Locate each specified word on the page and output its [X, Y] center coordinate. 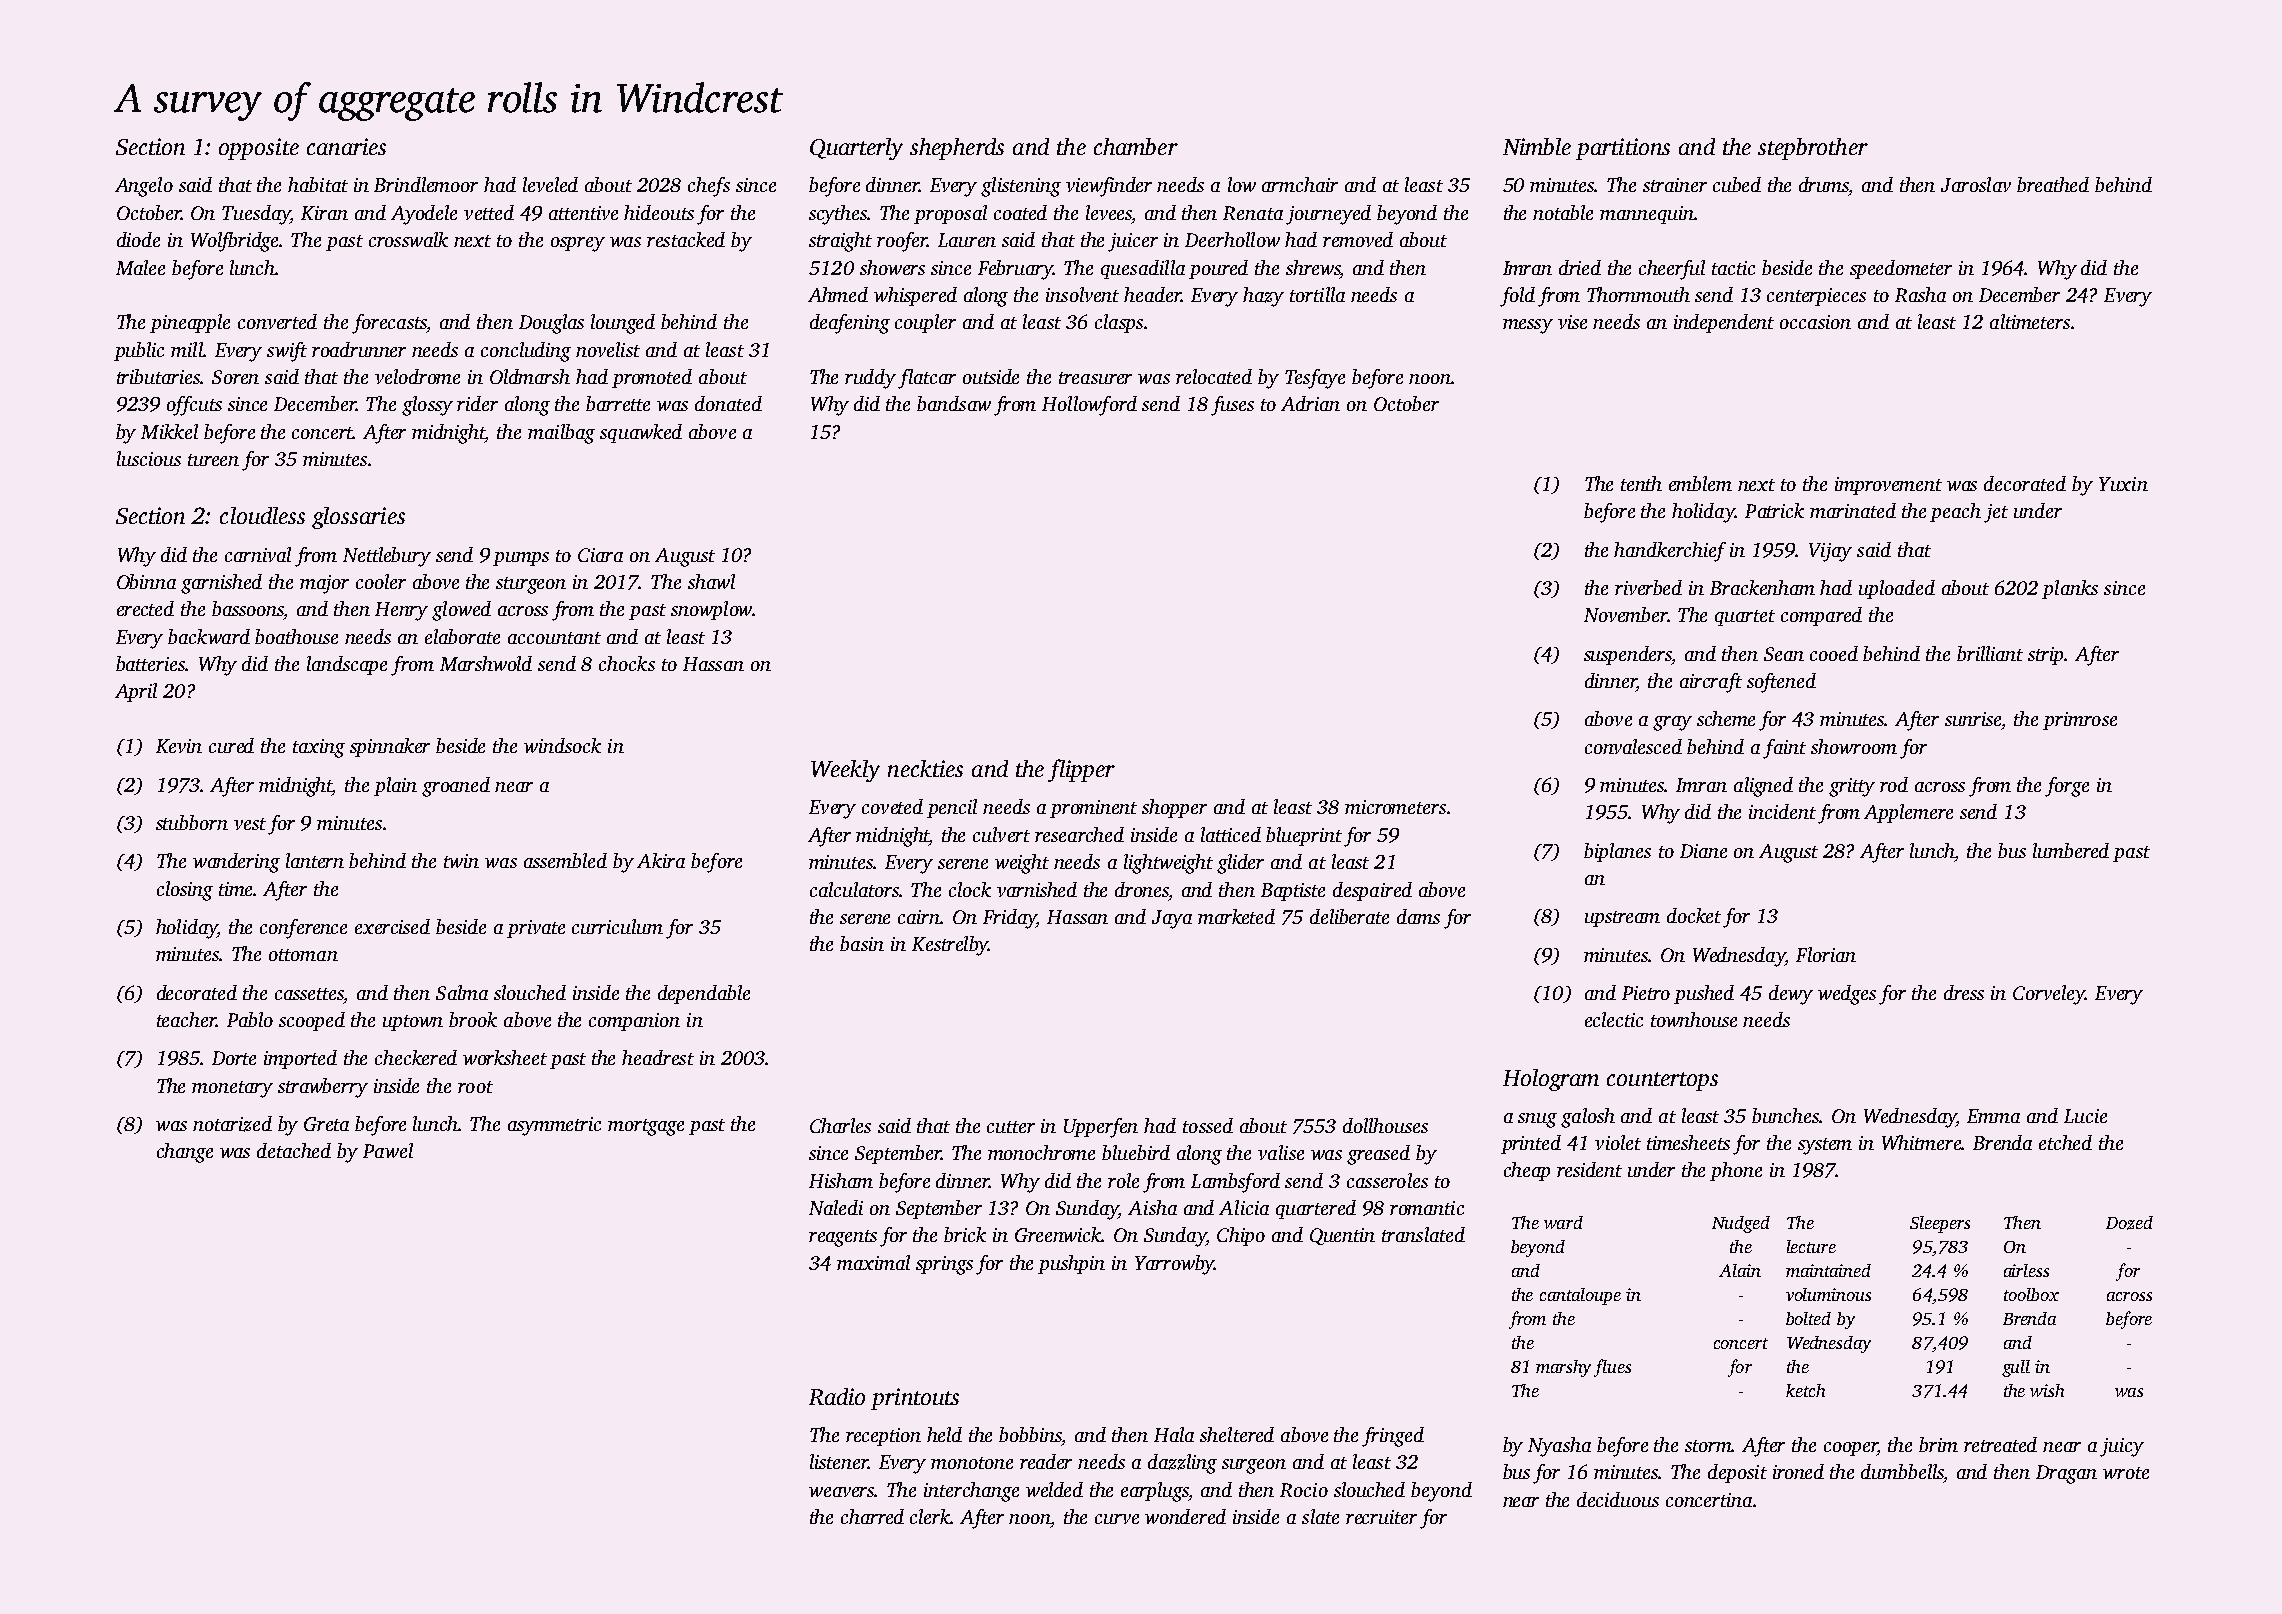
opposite [259, 149]
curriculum [617, 926]
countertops [1662, 1081]
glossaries [358, 518]
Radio [837, 1396]
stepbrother [1813, 149]
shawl [711, 581]
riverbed [1648, 587]
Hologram [1551, 1080]
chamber [1136, 146]
